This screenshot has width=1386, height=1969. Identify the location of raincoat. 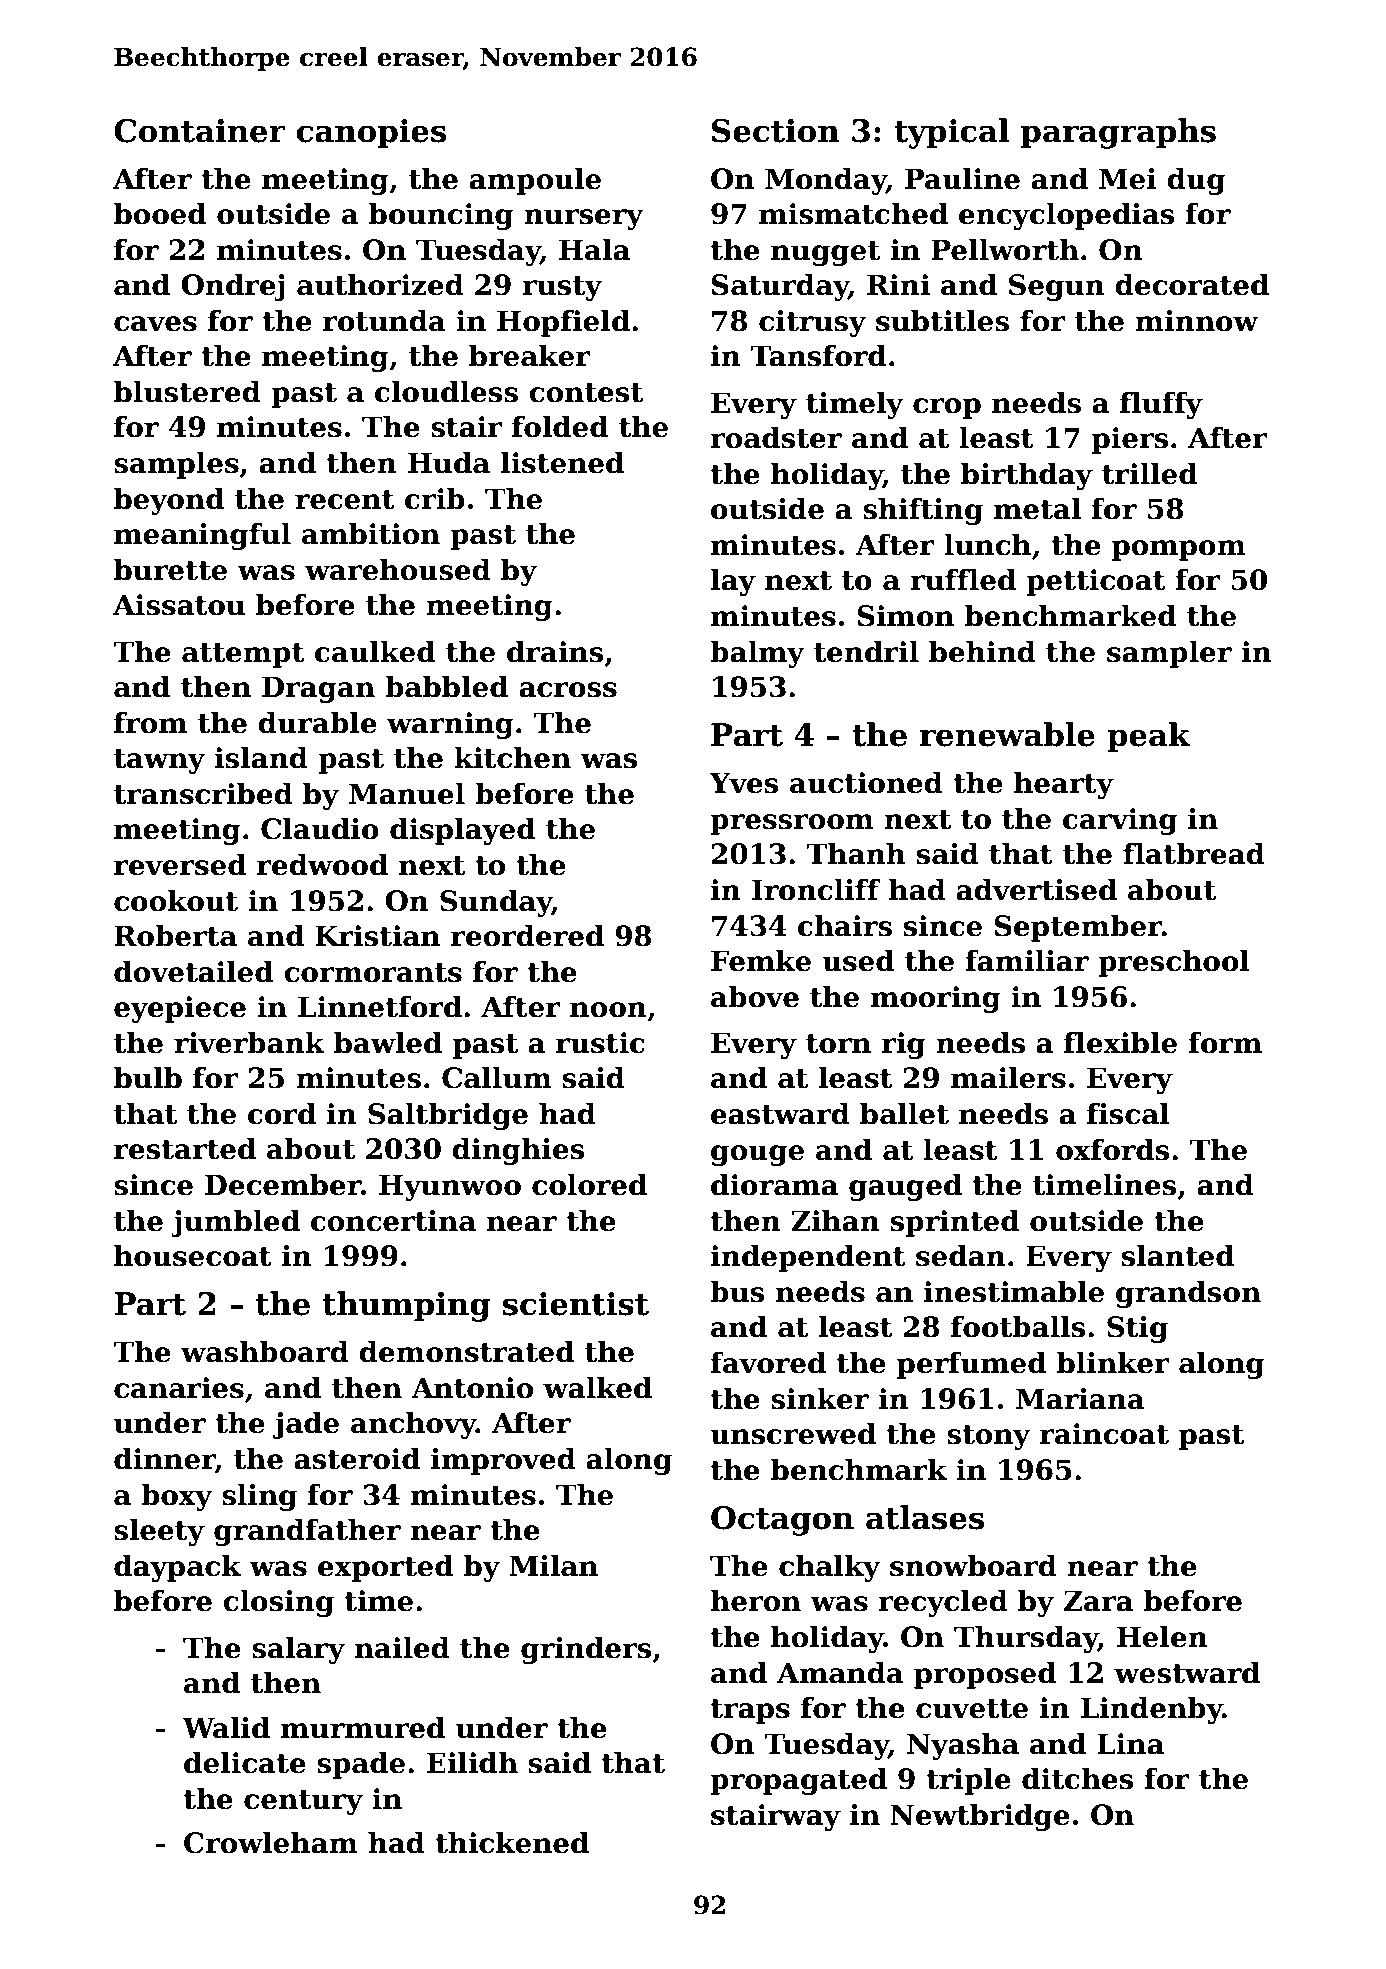
(1104, 1434).
